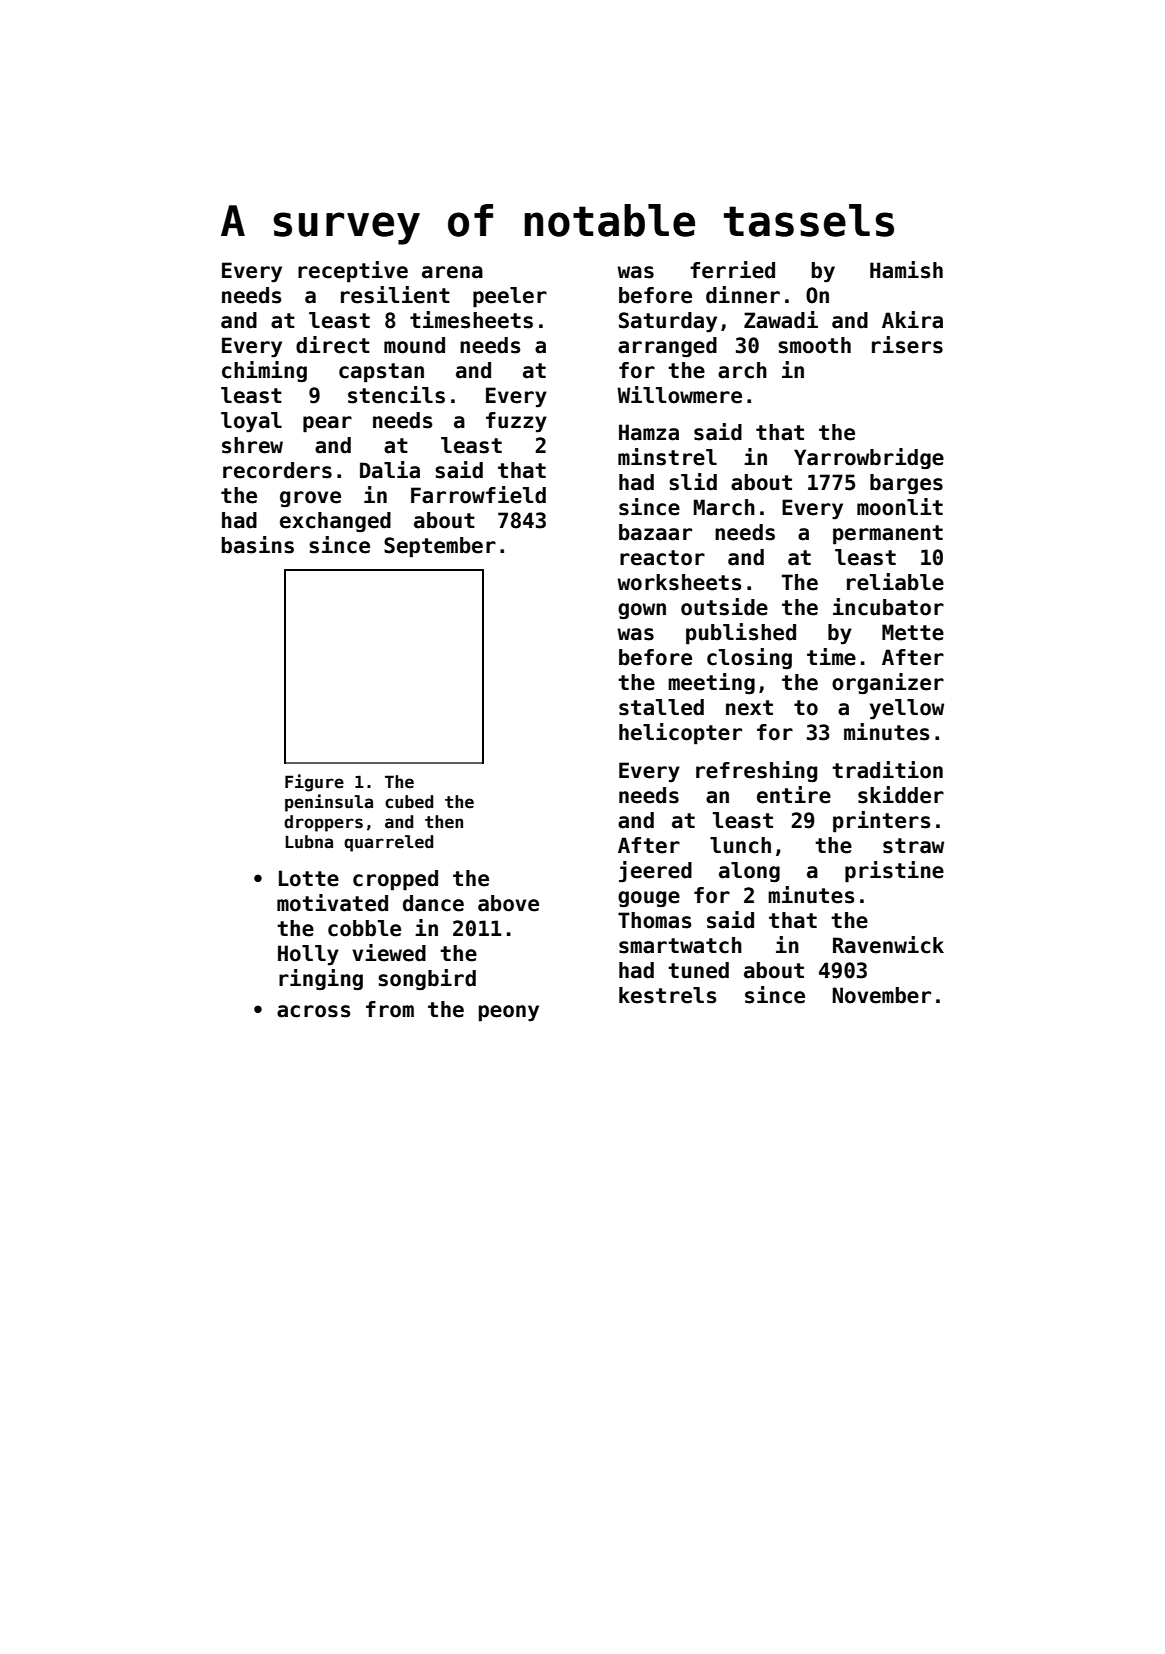 The height and width of the screenshot is (1654, 1165). I want to click on Hamza, so click(649, 432).
